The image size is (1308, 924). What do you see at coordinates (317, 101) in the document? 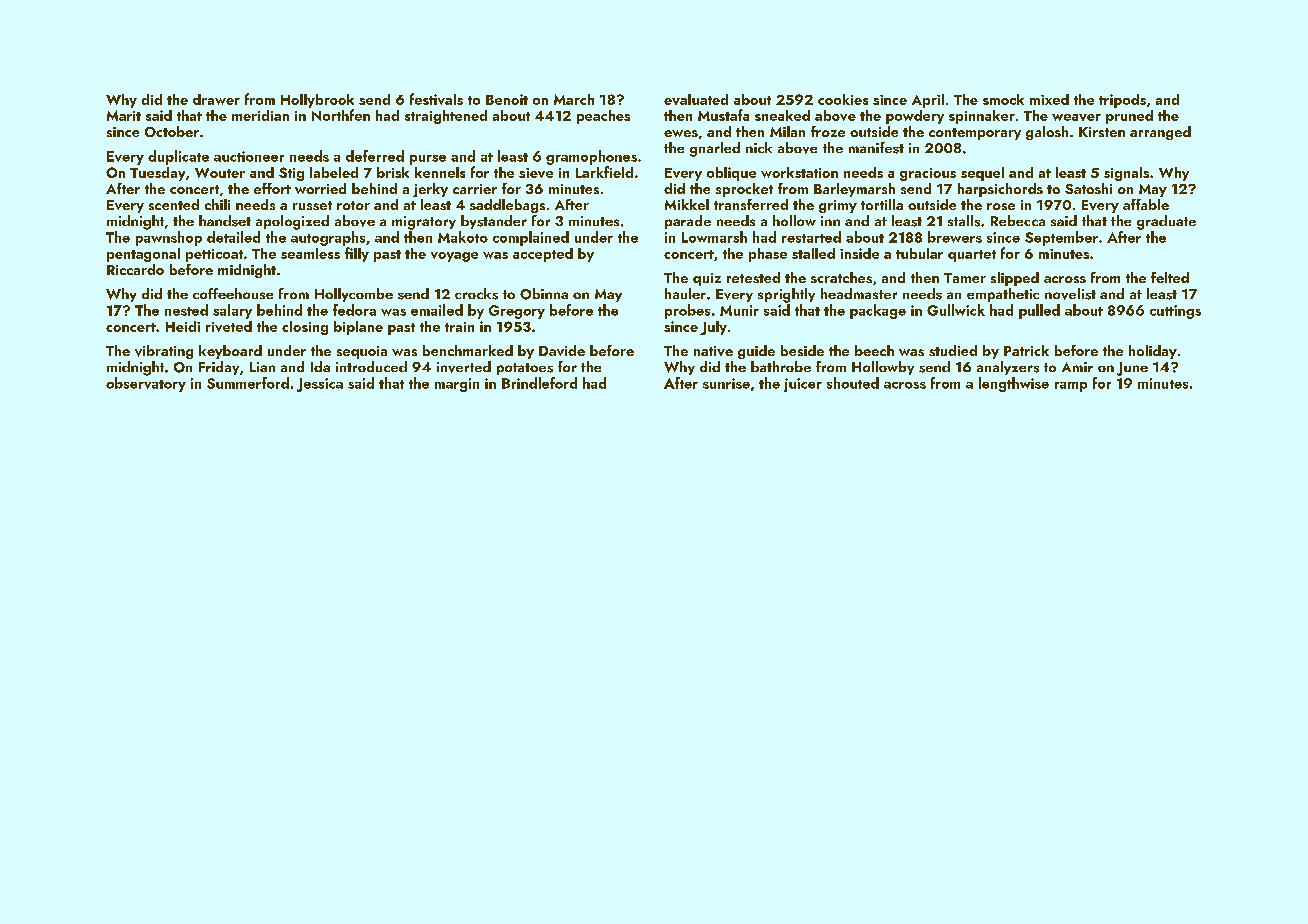
I see `Hollybrook` at bounding box center [317, 101].
